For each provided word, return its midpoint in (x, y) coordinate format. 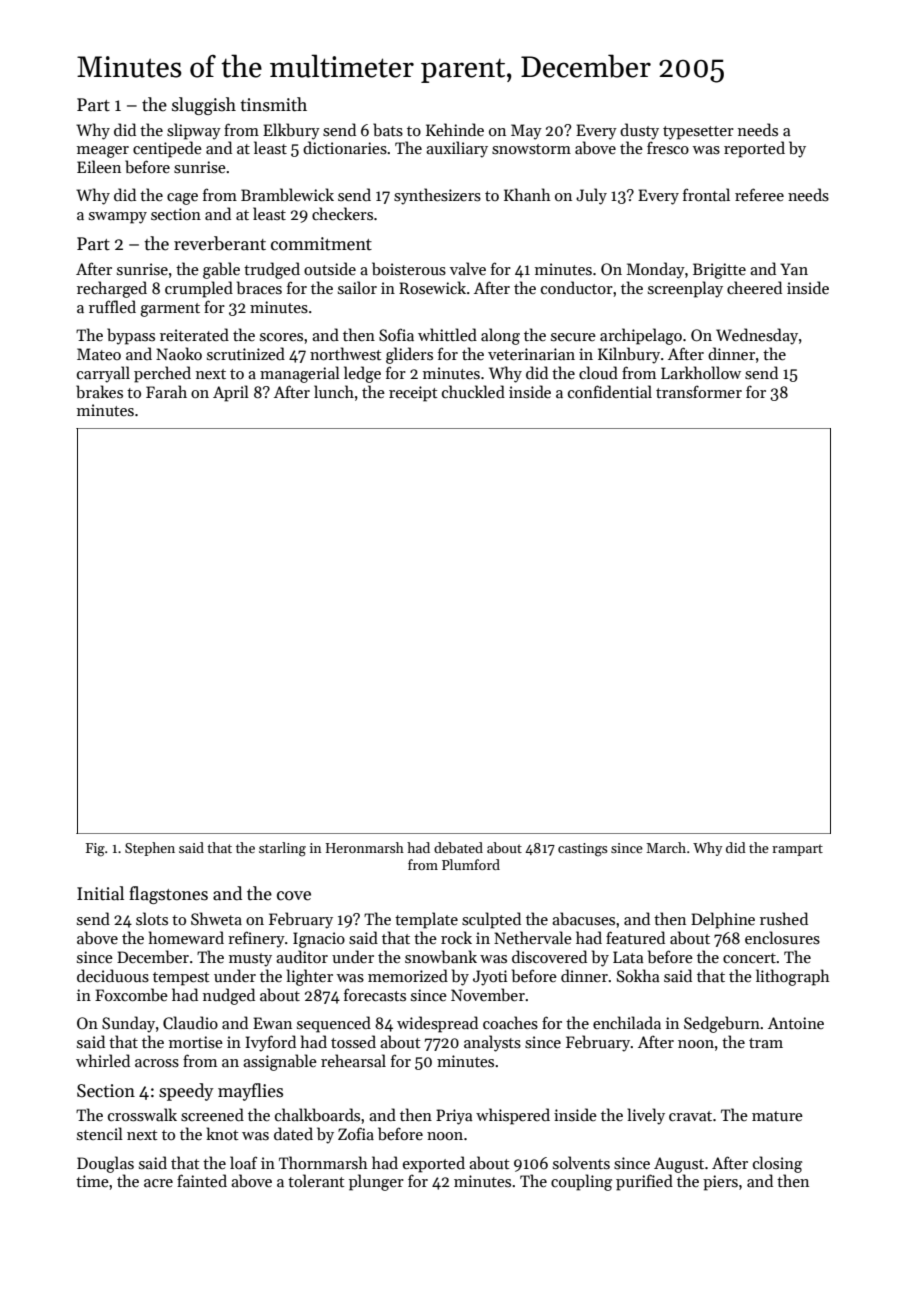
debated (458, 847)
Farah (166, 391)
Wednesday (757, 336)
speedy (186, 1092)
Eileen (99, 166)
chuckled (473, 391)
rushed (784, 918)
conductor (577, 287)
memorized (408, 975)
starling (282, 849)
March (666, 847)
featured (635, 937)
